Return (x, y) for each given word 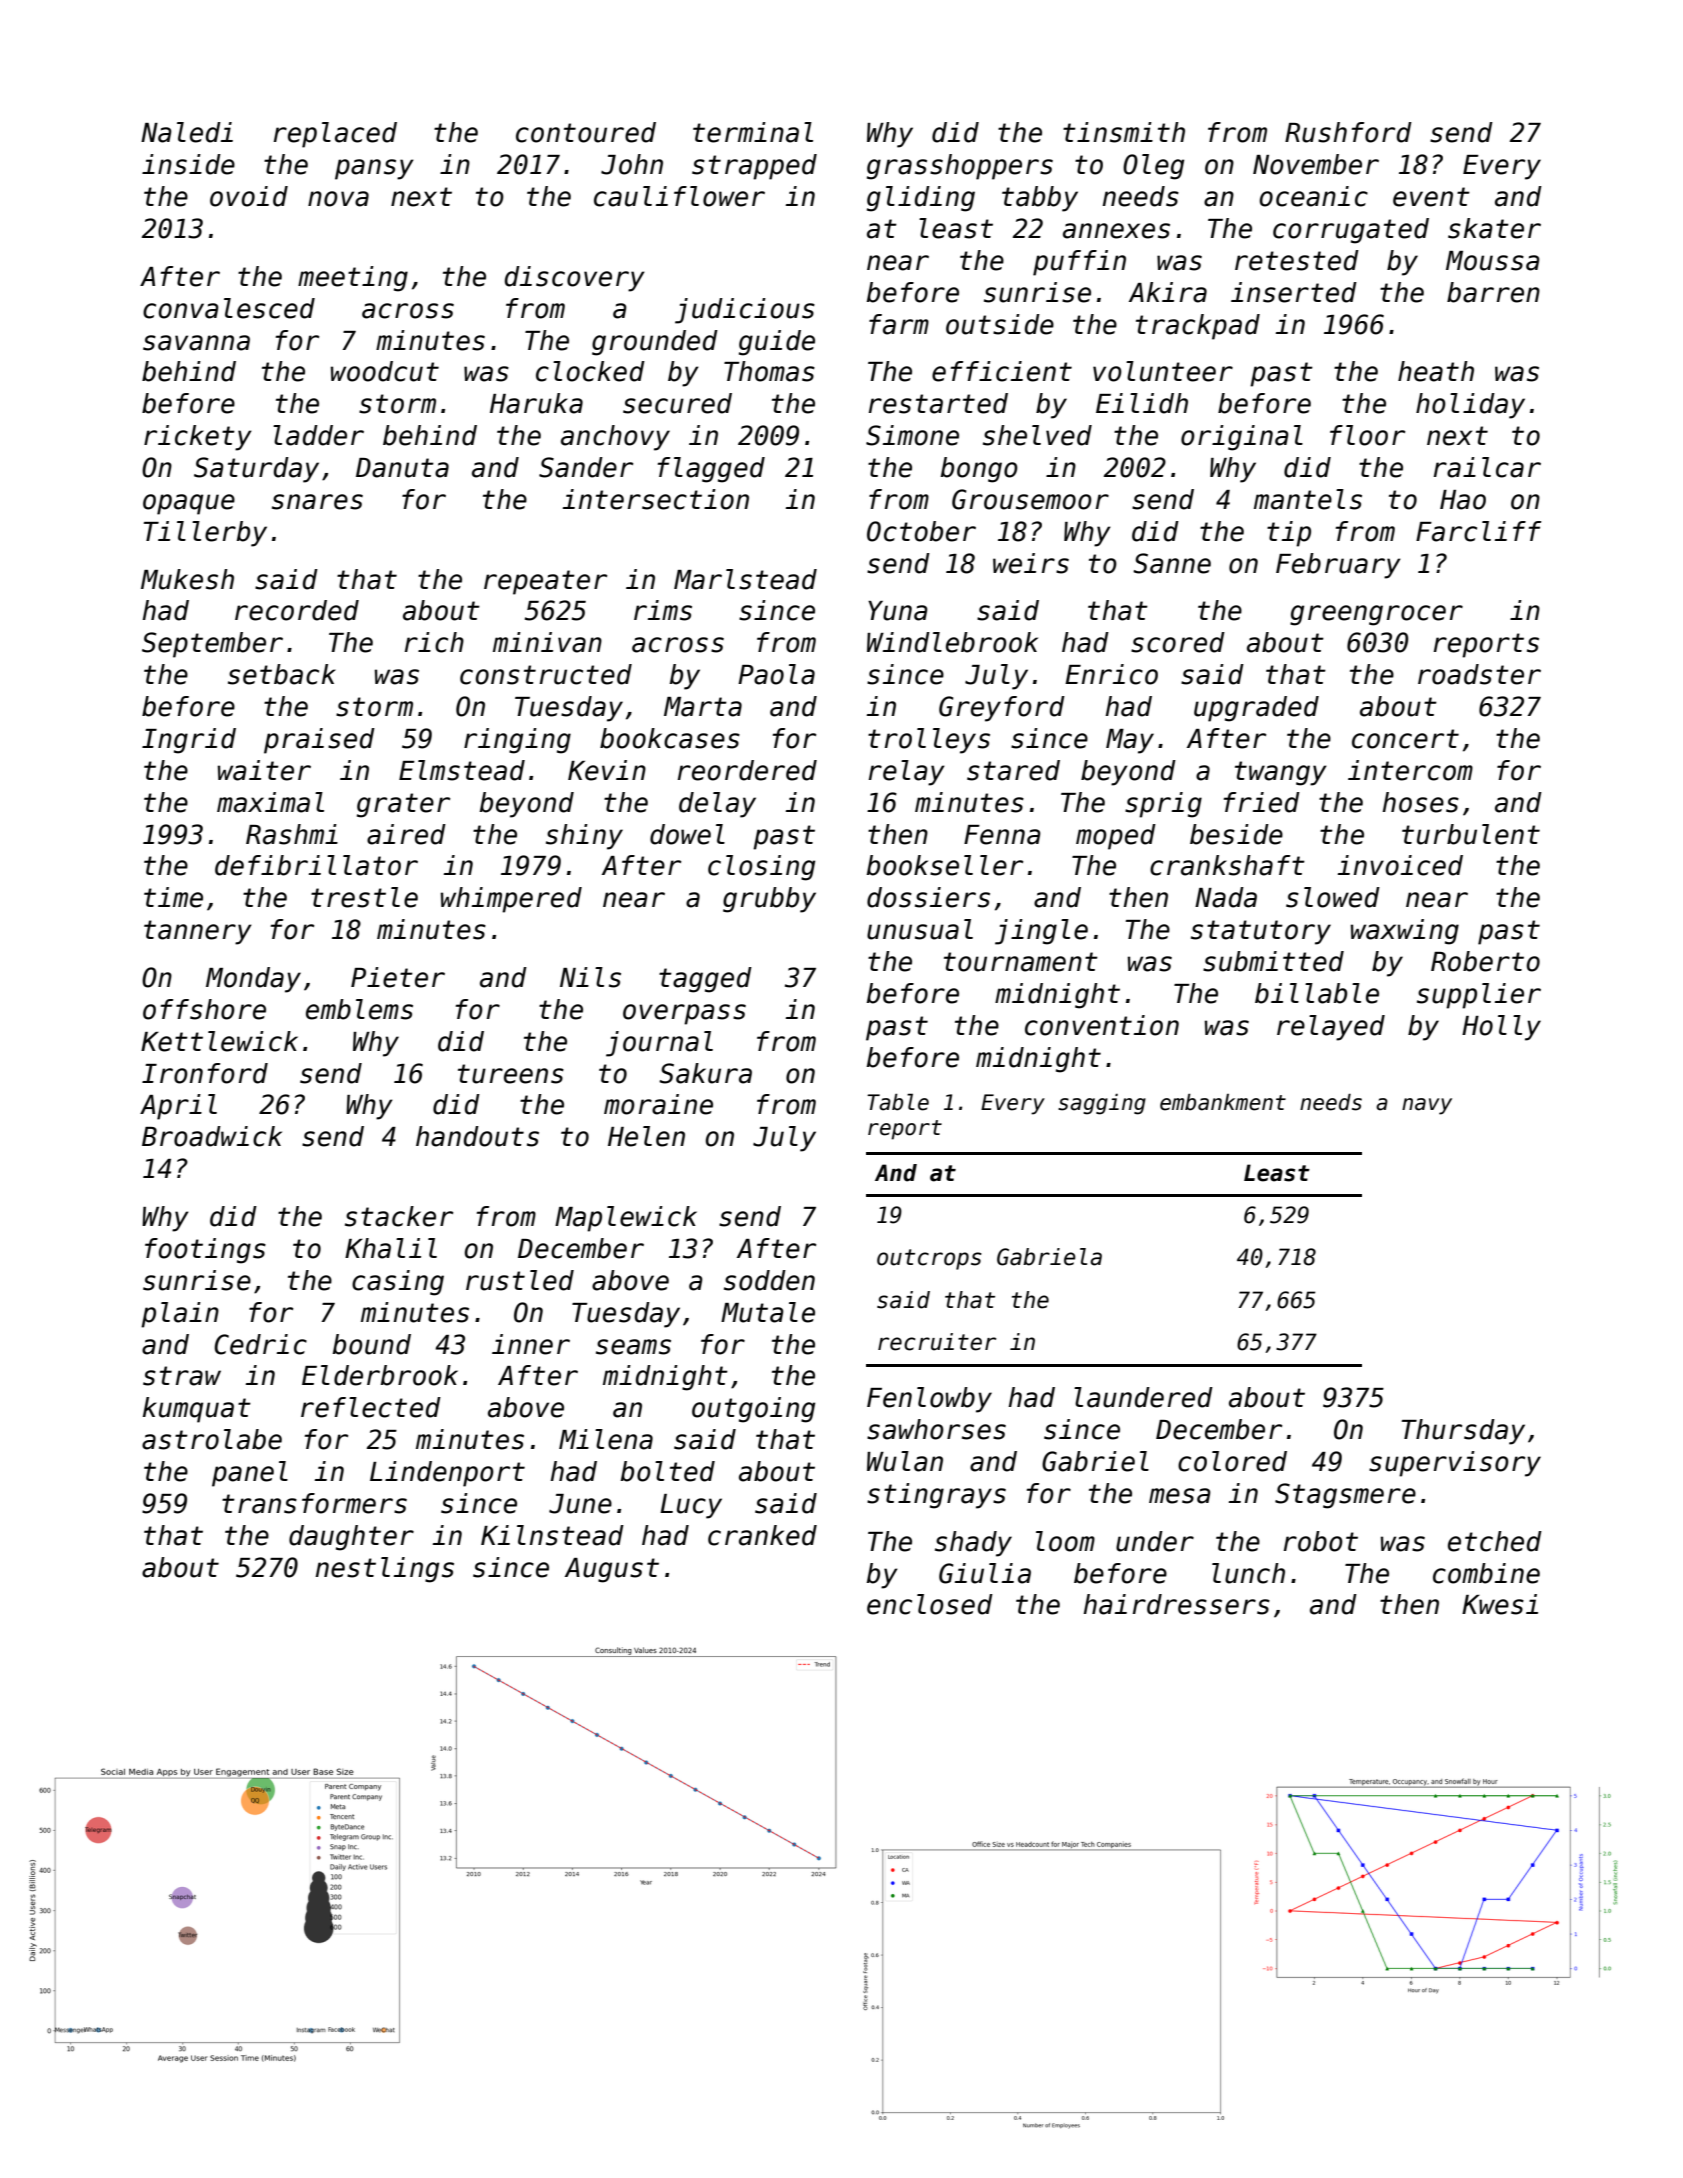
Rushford (1348, 132)
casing (398, 1283)
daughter (351, 1538)
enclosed (930, 1604)
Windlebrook (952, 642)
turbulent (1471, 834)
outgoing (753, 1410)
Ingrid (189, 741)
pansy (374, 169)
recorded (297, 610)
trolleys (929, 741)
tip (1289, 534)
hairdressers (1176, 1604)
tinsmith (1124, 132)
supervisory (1455, 1464)
